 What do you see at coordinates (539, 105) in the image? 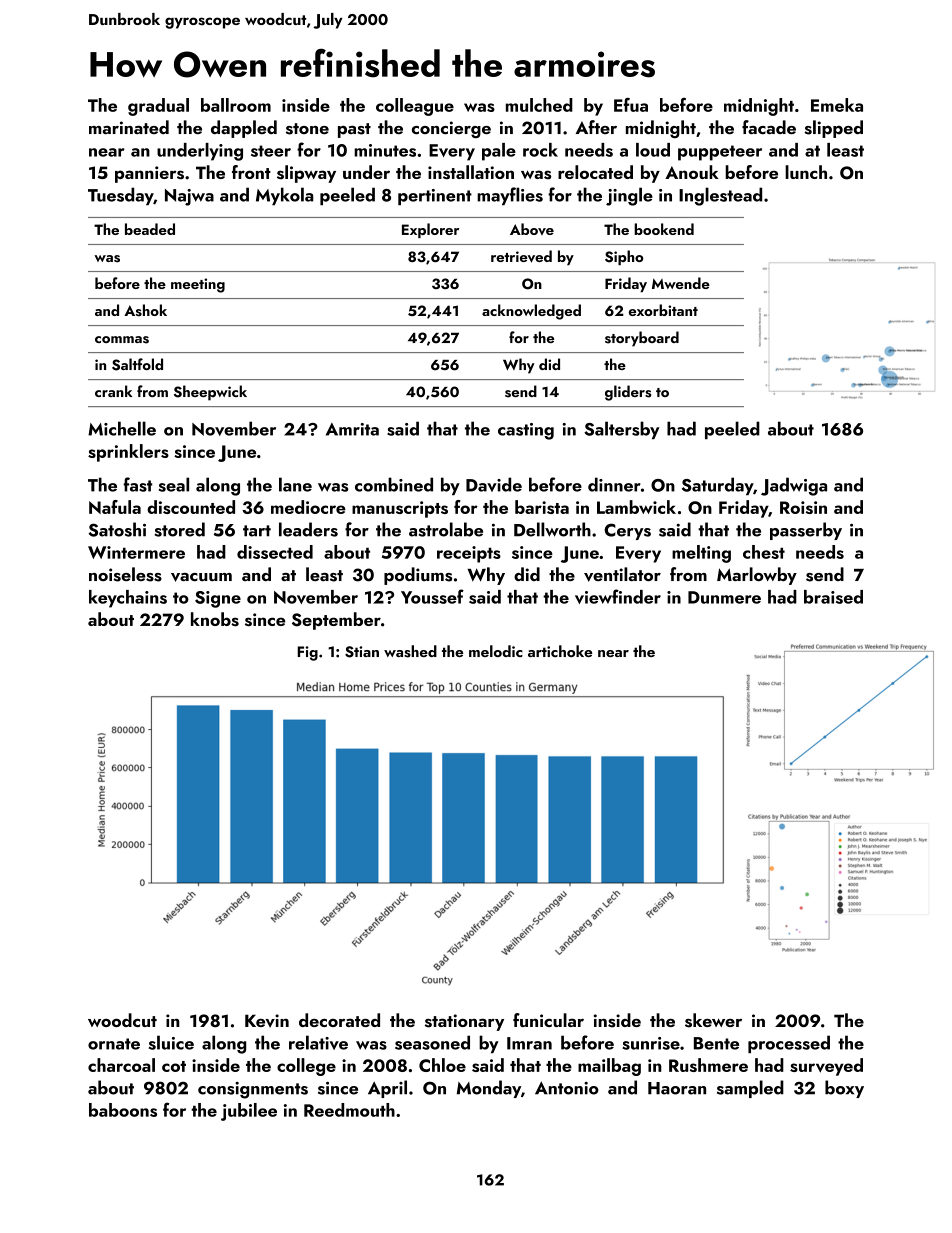
I see `mulched` at bounding box center [539, 105].
